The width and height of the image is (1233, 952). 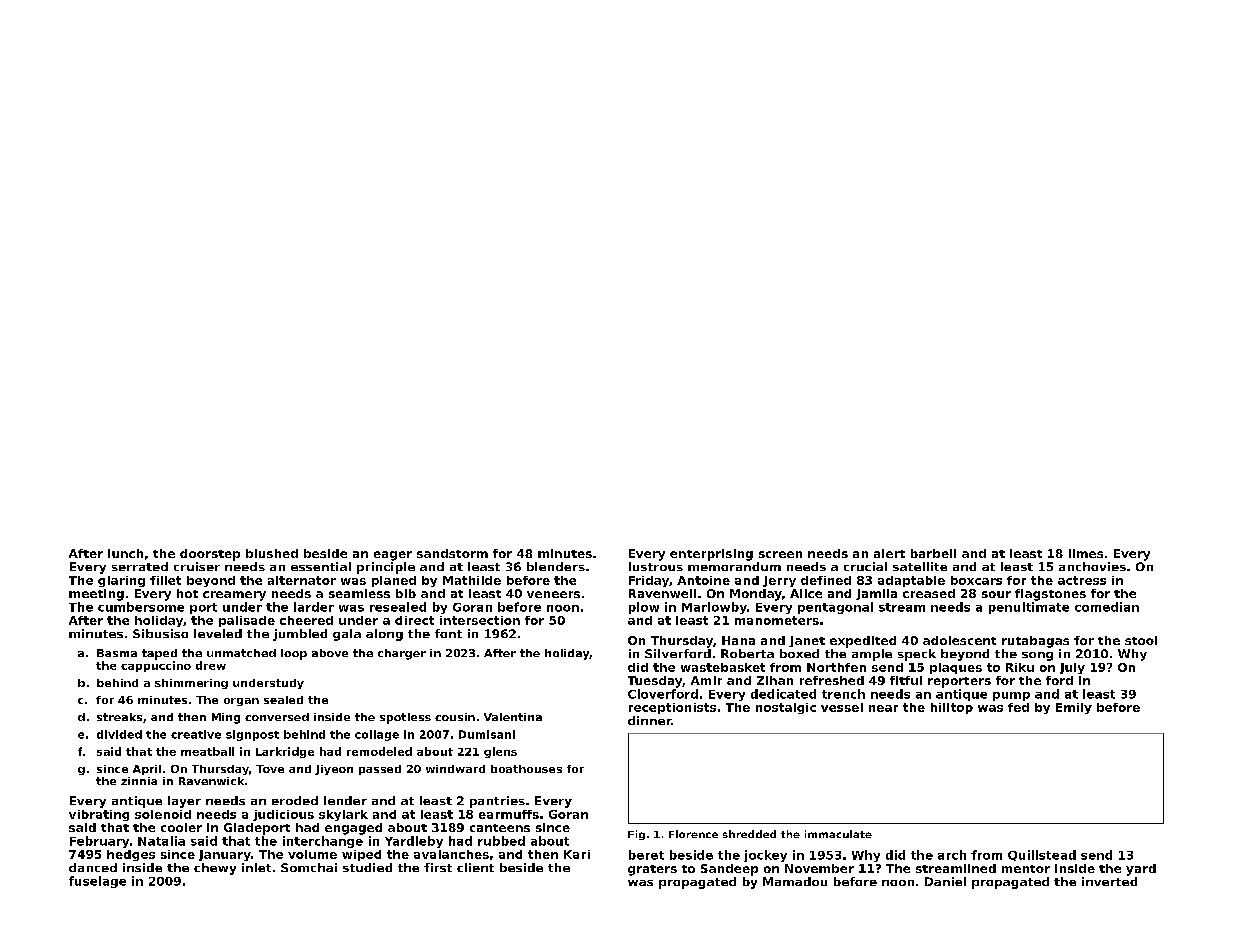 What do you see at coordinates (756, 595) in the image?
I see `Monday` at bounding box center [756, 595].
